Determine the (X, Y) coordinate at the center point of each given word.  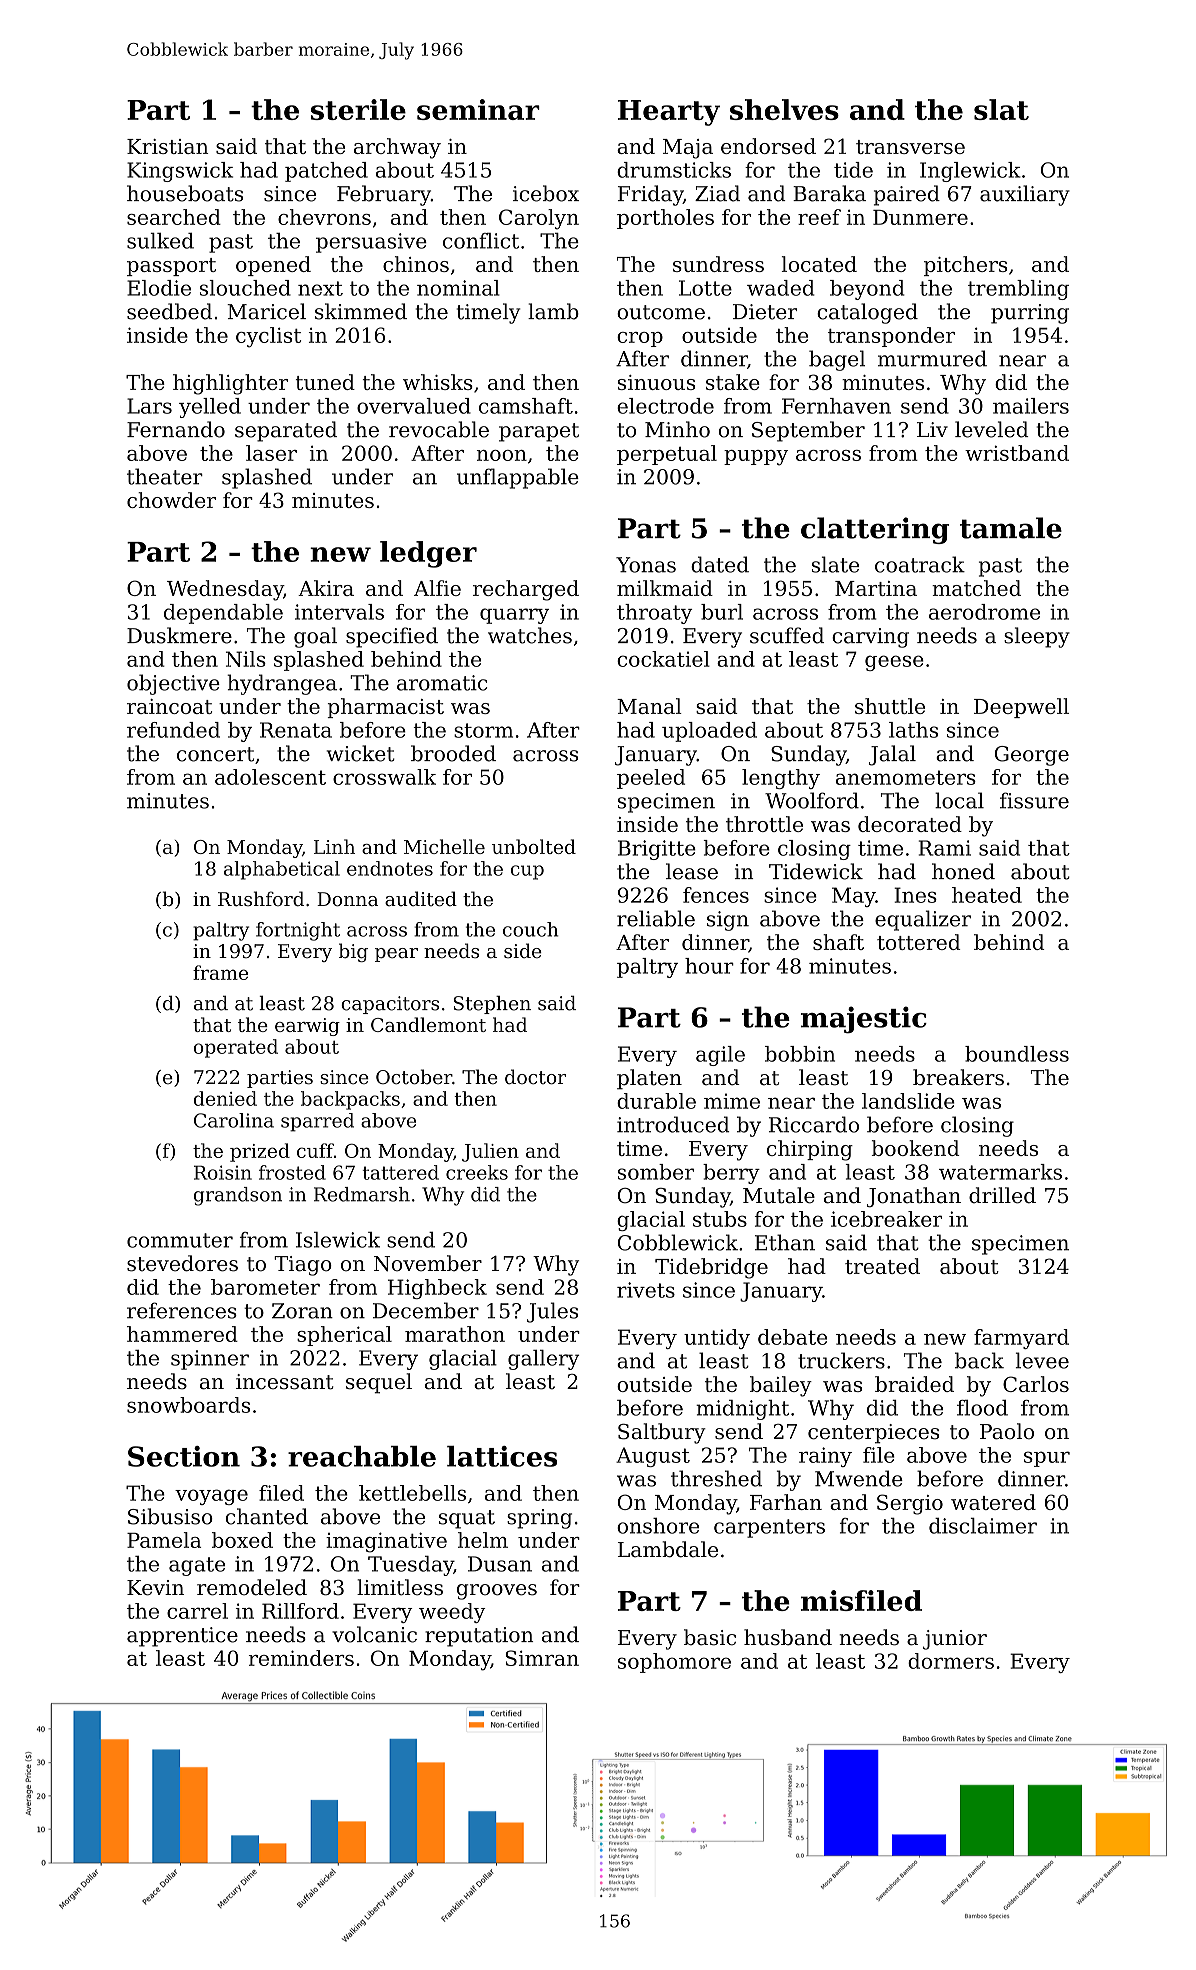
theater (165, 476)
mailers (1031, 406)
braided (914, 1384)
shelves (784, 109)
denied (225, 1098)
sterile (358, 109)
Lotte (705, 288)
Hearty (669, 113)
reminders (301, 1658)
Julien (490, 1152)
